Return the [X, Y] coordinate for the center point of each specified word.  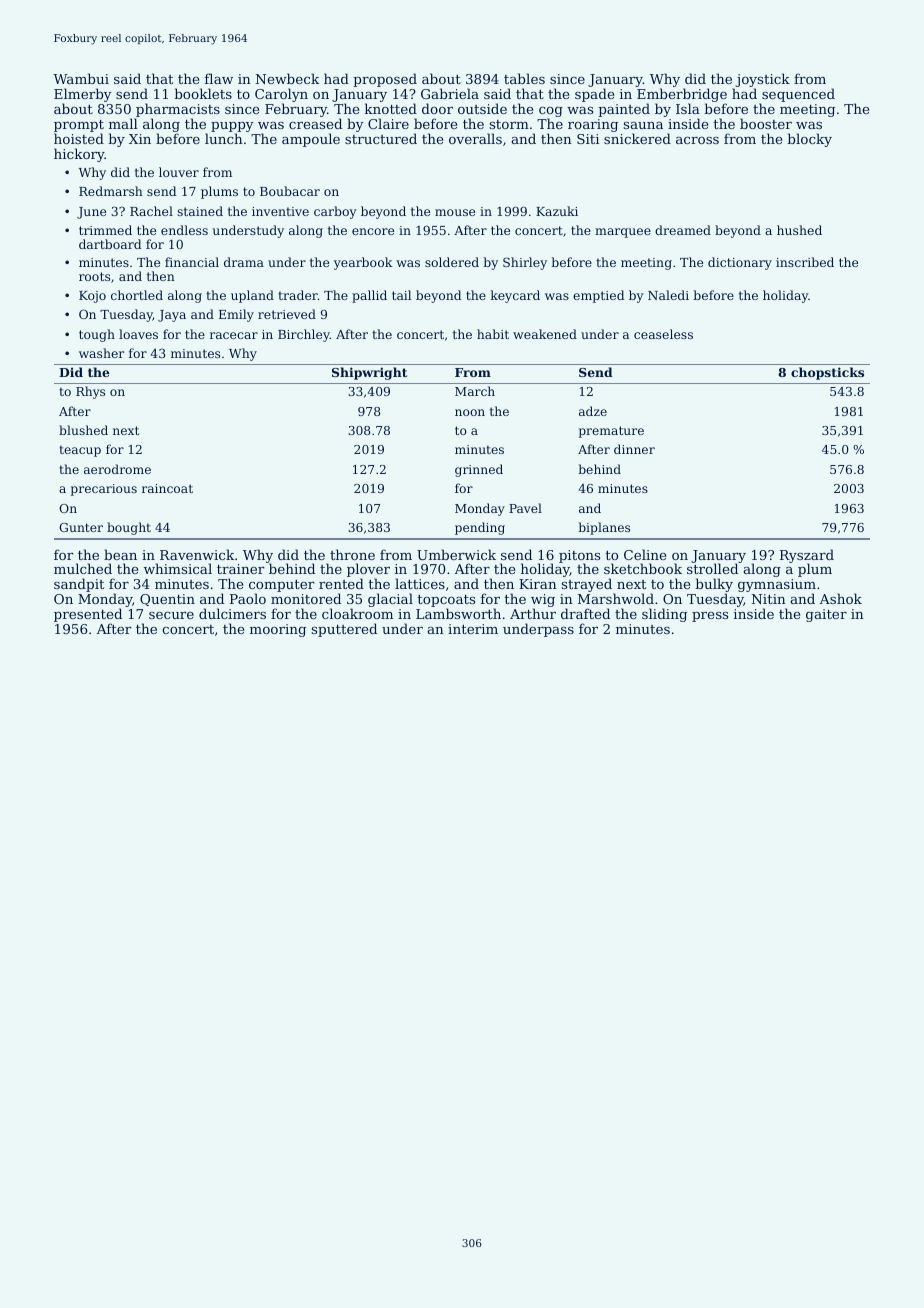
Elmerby [83, 95]
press [710, 617]
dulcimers [232, 613]
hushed [799, 230]
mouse [455, 212]
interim [473, 629]
